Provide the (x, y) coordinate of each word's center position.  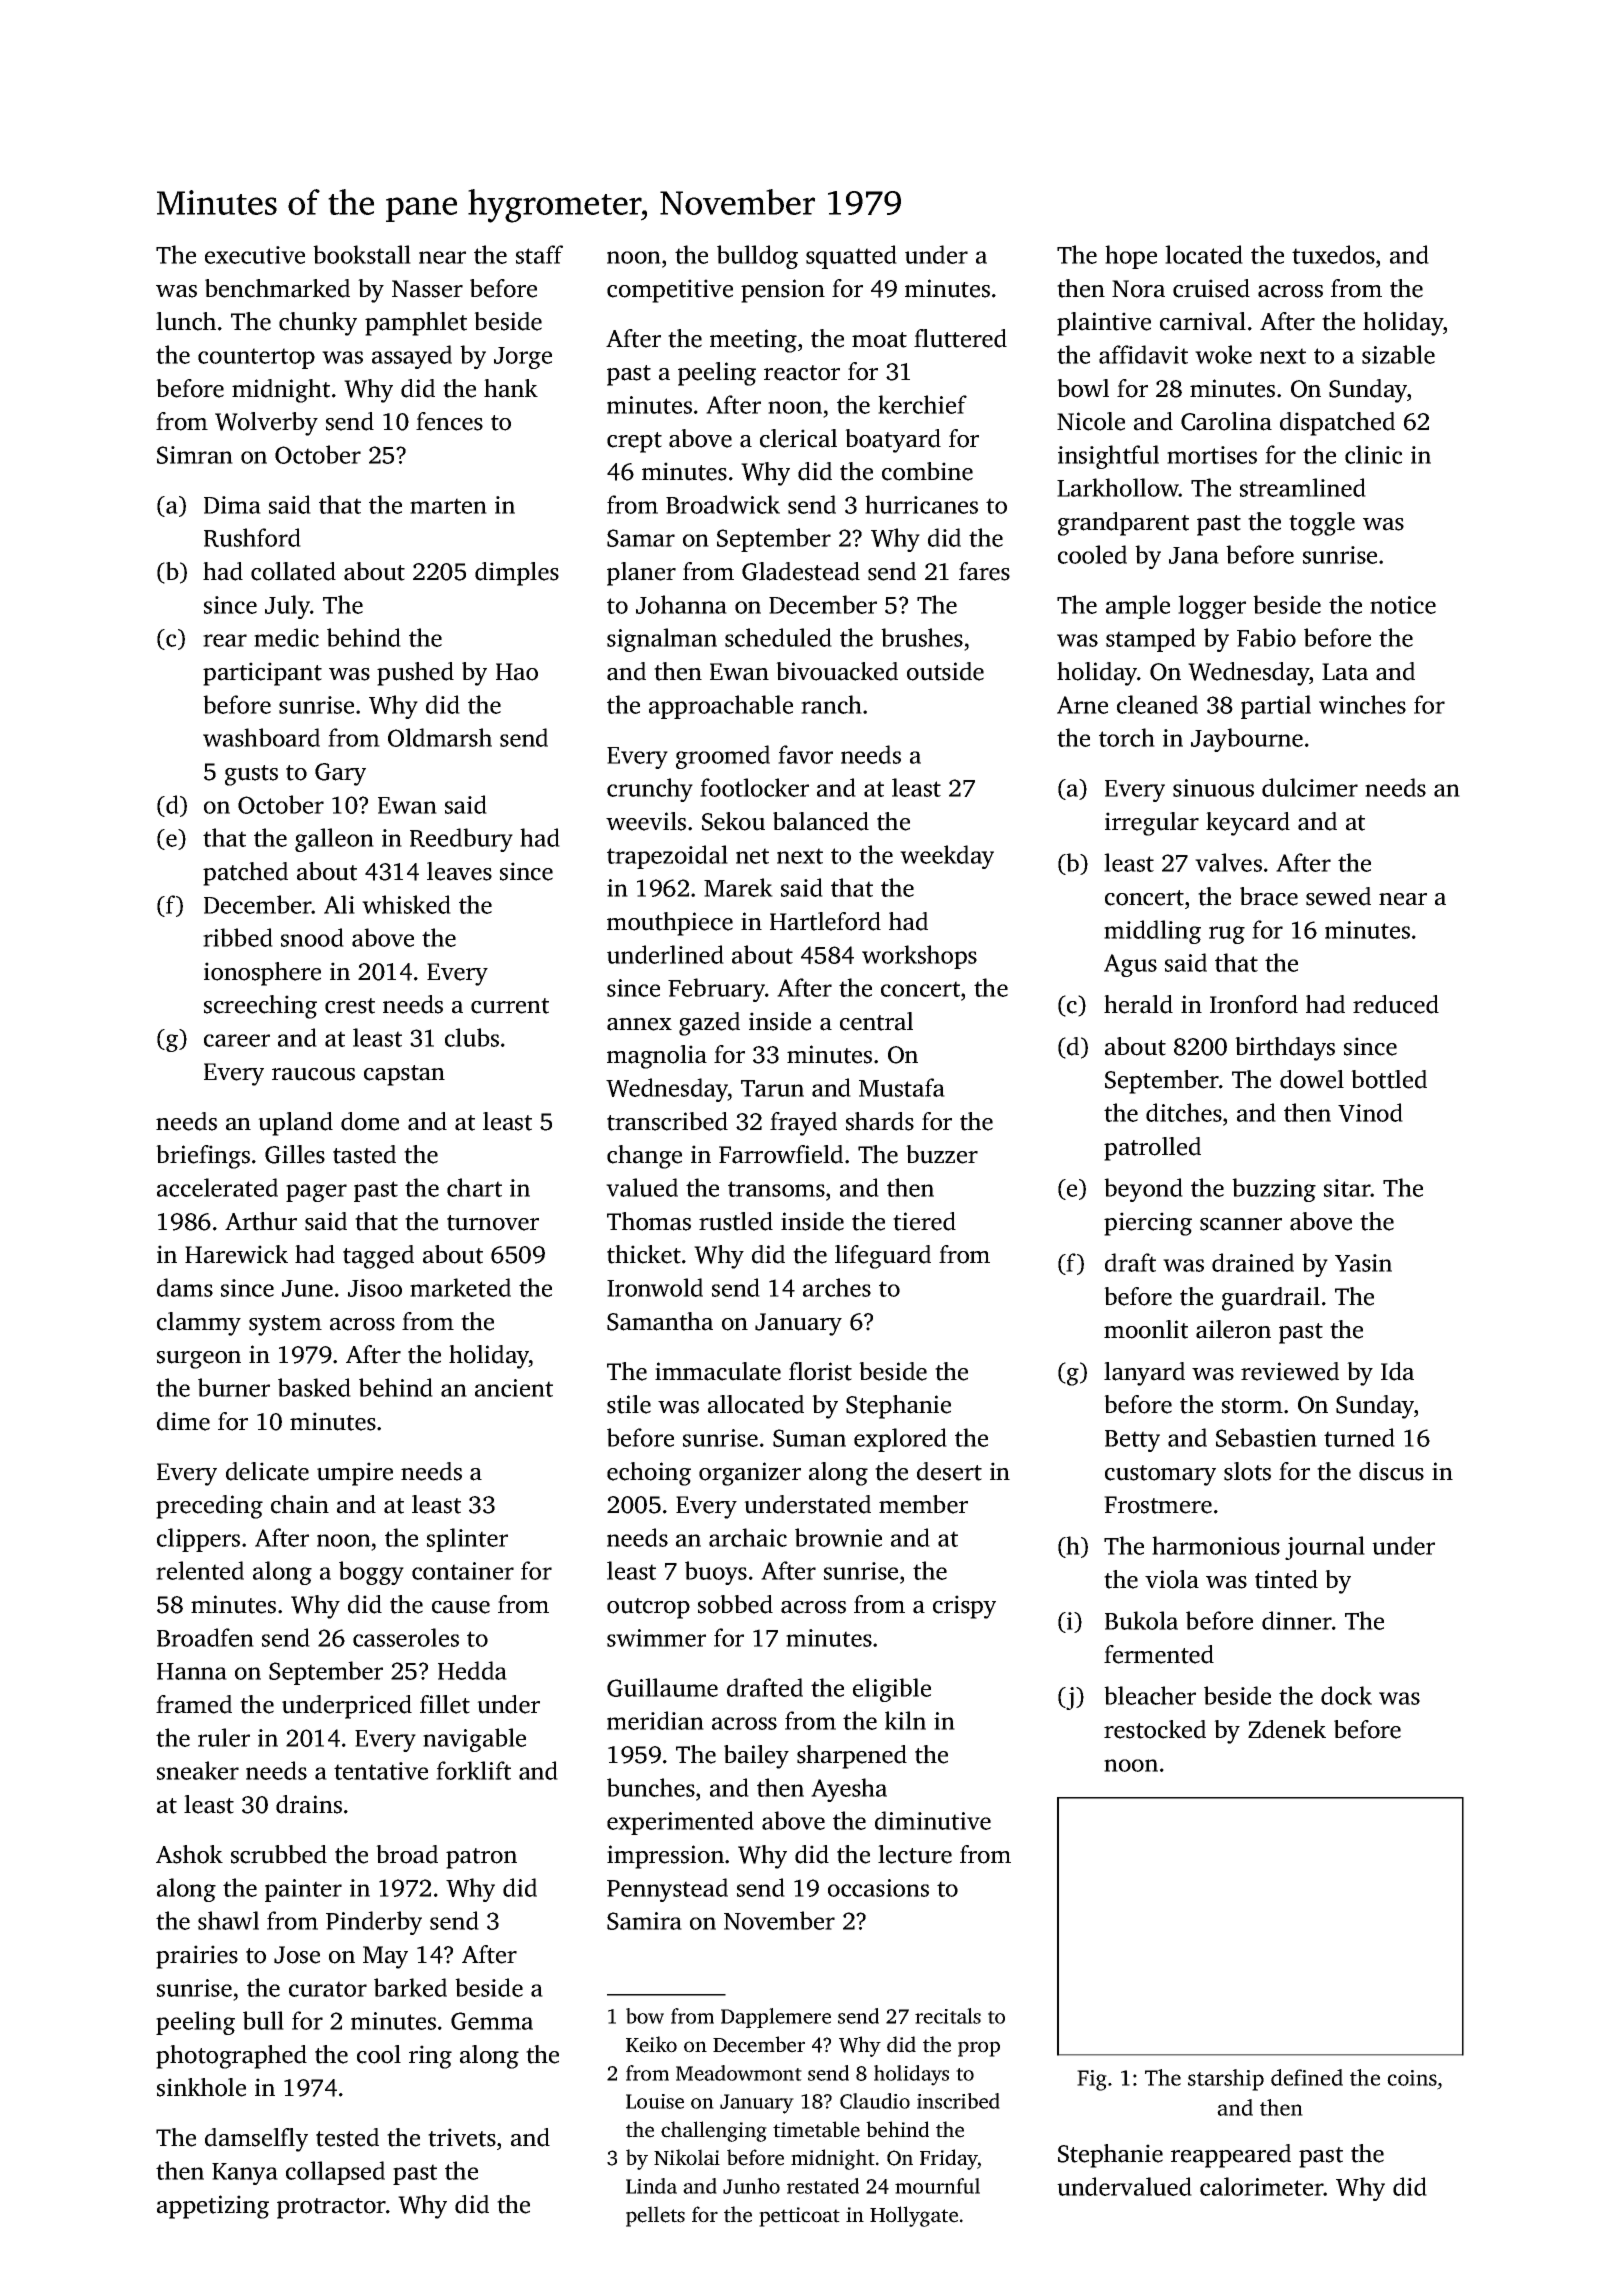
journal (1325, 1548)
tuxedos (1333, 254)
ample (1138, 607)
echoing (649, 1474)
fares (984, 571)
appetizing (213, 2207)
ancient (514, 1388)
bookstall (362, 254)
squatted (851, 257)
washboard (261, 737)
